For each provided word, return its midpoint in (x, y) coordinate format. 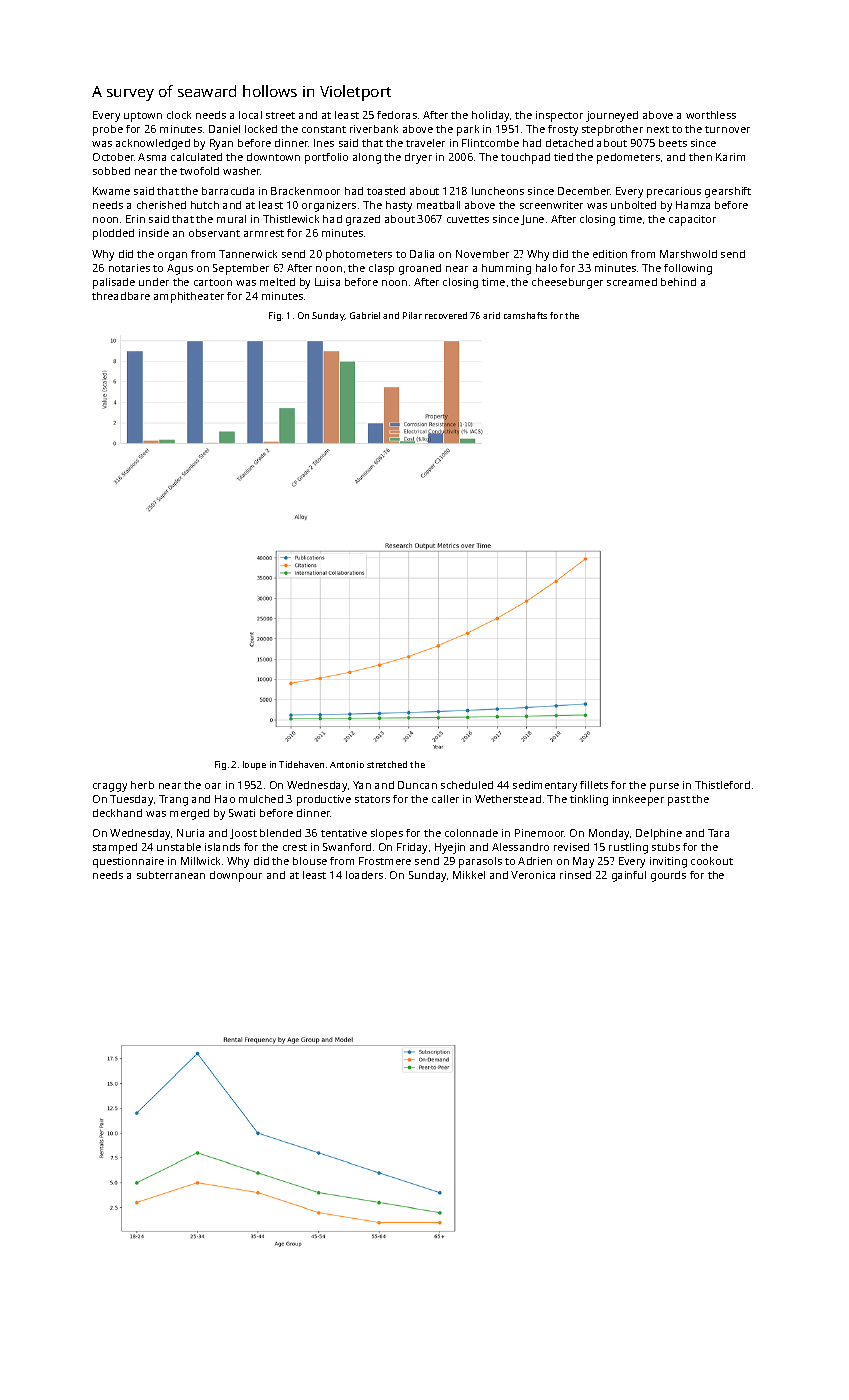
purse (664, 787)
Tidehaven (301, 764)
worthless (711, 115)
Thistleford (722, 785)
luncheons (498, 191)
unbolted (633, 205)
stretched (387, 764)
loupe (254, 765)
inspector (559, 116)
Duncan (417, 785)
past (679, 801)
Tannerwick (248, 254)
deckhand (117, 813)
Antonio (347, 764)
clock (179, 115)
